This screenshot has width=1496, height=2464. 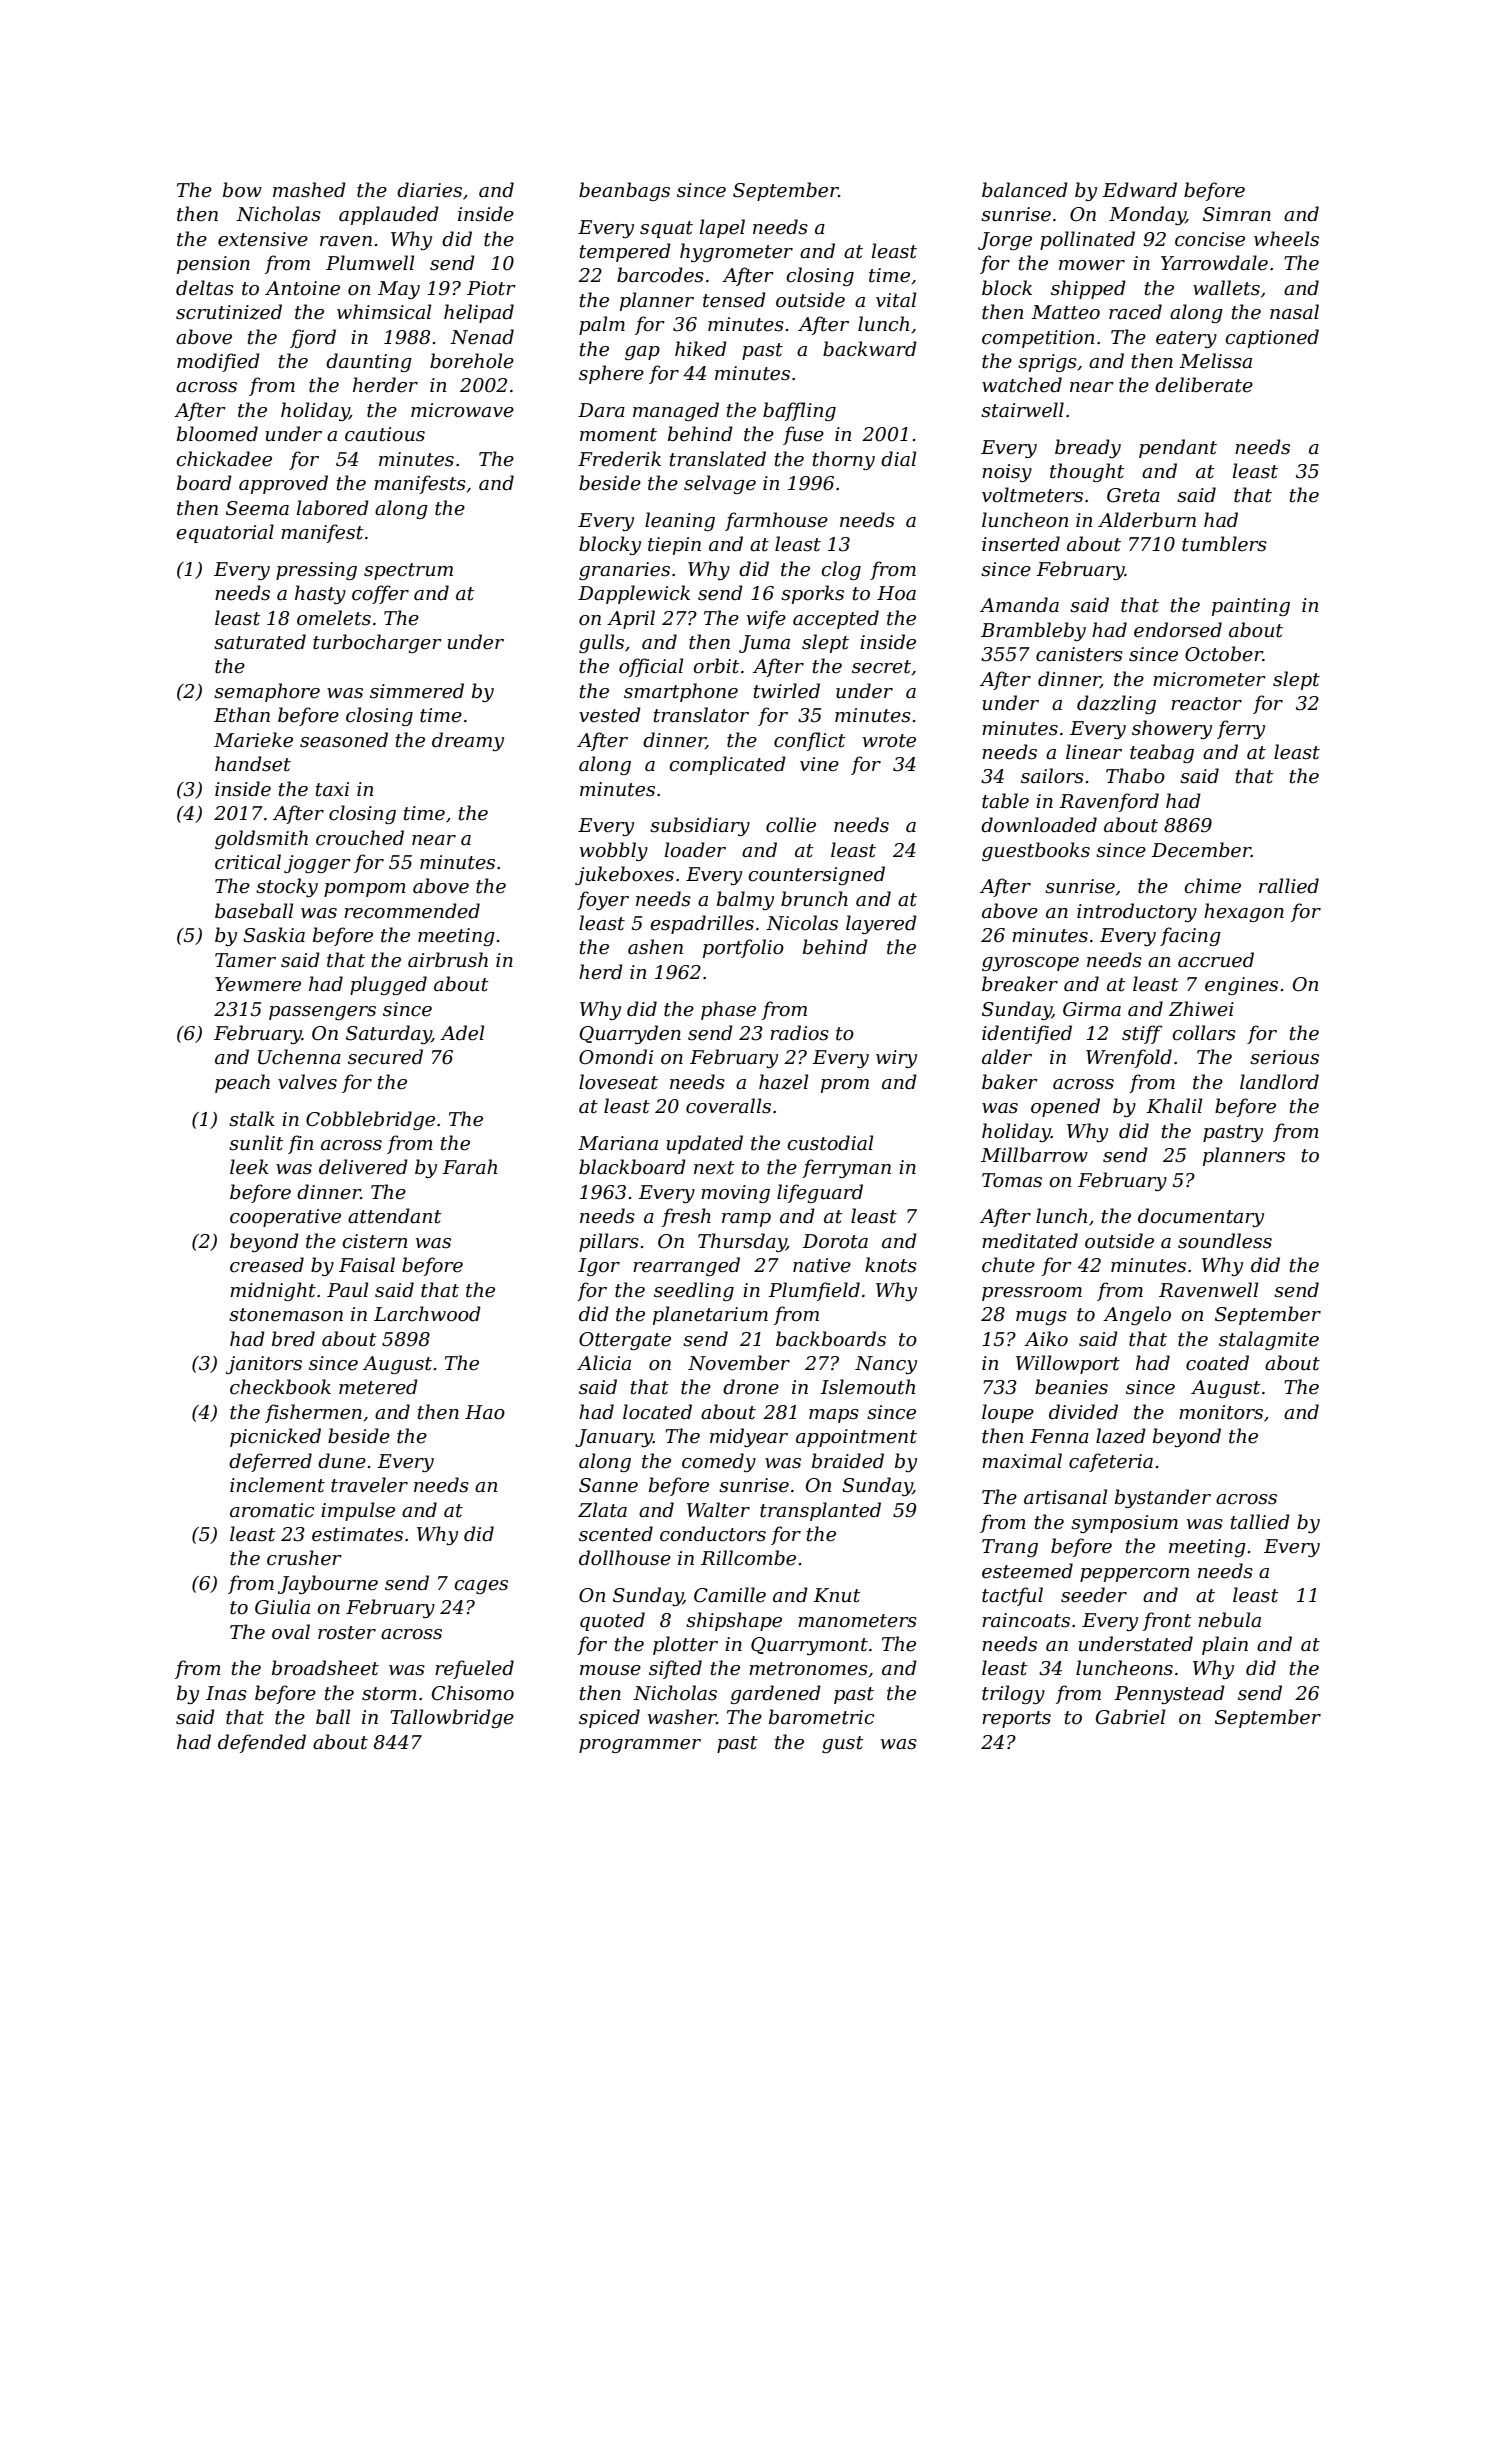 What do you see at coordinates (1032, 495) in the screenshot?
I see `voltmeters` at bounding box center [1032, 495].
